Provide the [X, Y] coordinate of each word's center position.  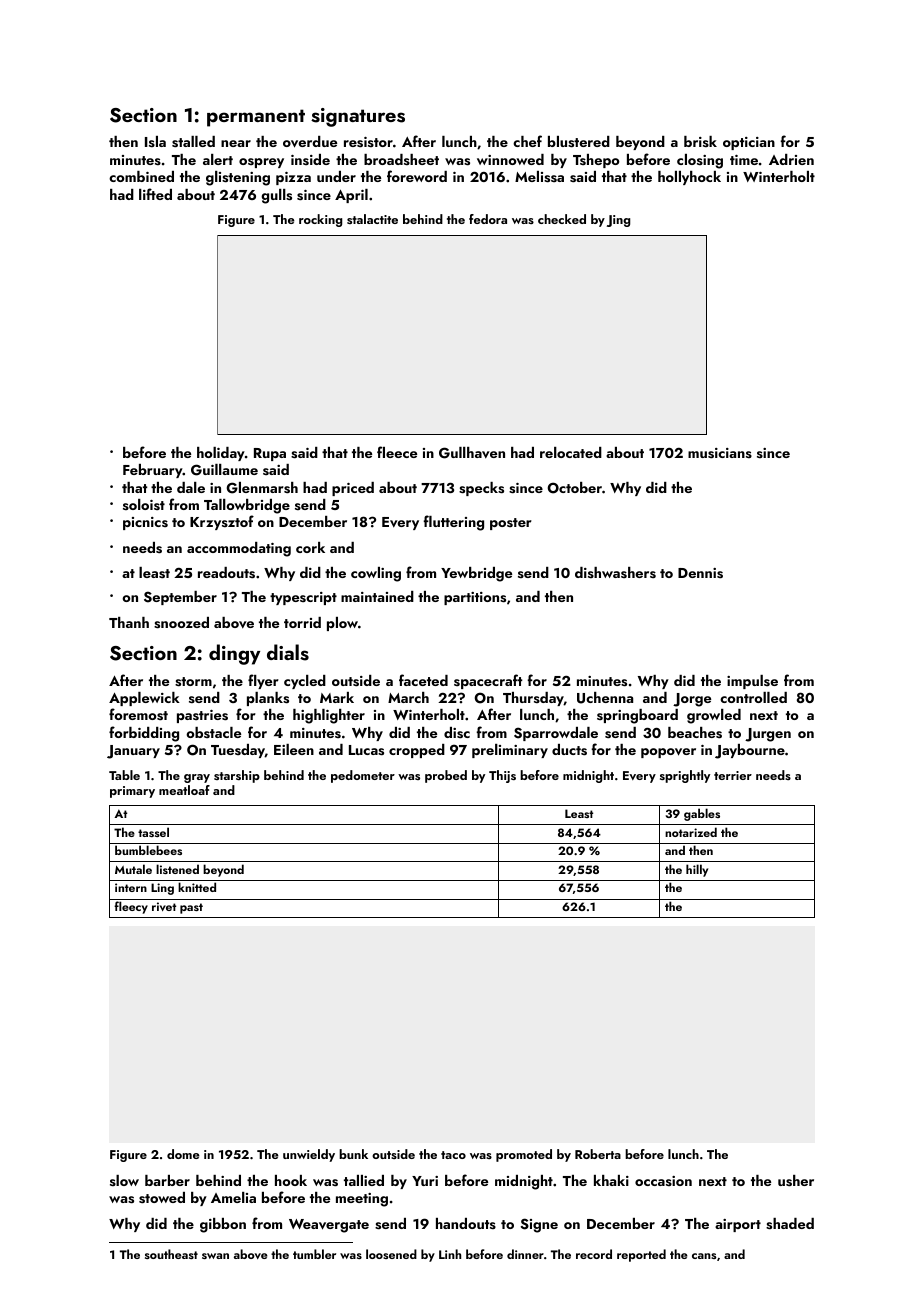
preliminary [510, 751]
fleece [397, 452]
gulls [276, 196]
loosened [391, 1254]
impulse [752, 682]
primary [132, 792]
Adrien [791, 159]
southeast [171, 1254]
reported [641, 1255]
